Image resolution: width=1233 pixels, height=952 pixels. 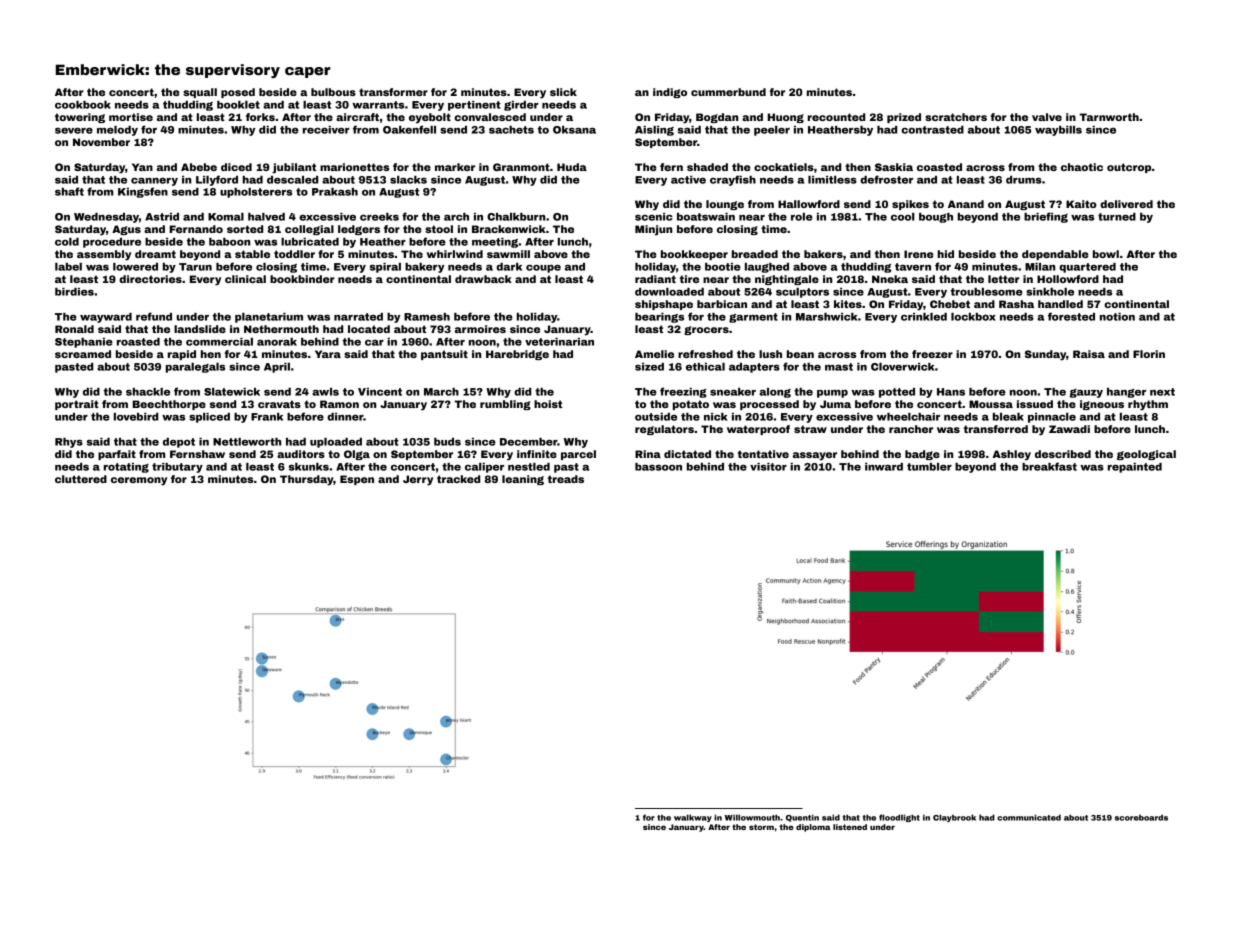 I want to click on boatswain, so click(x=706, y=217).
